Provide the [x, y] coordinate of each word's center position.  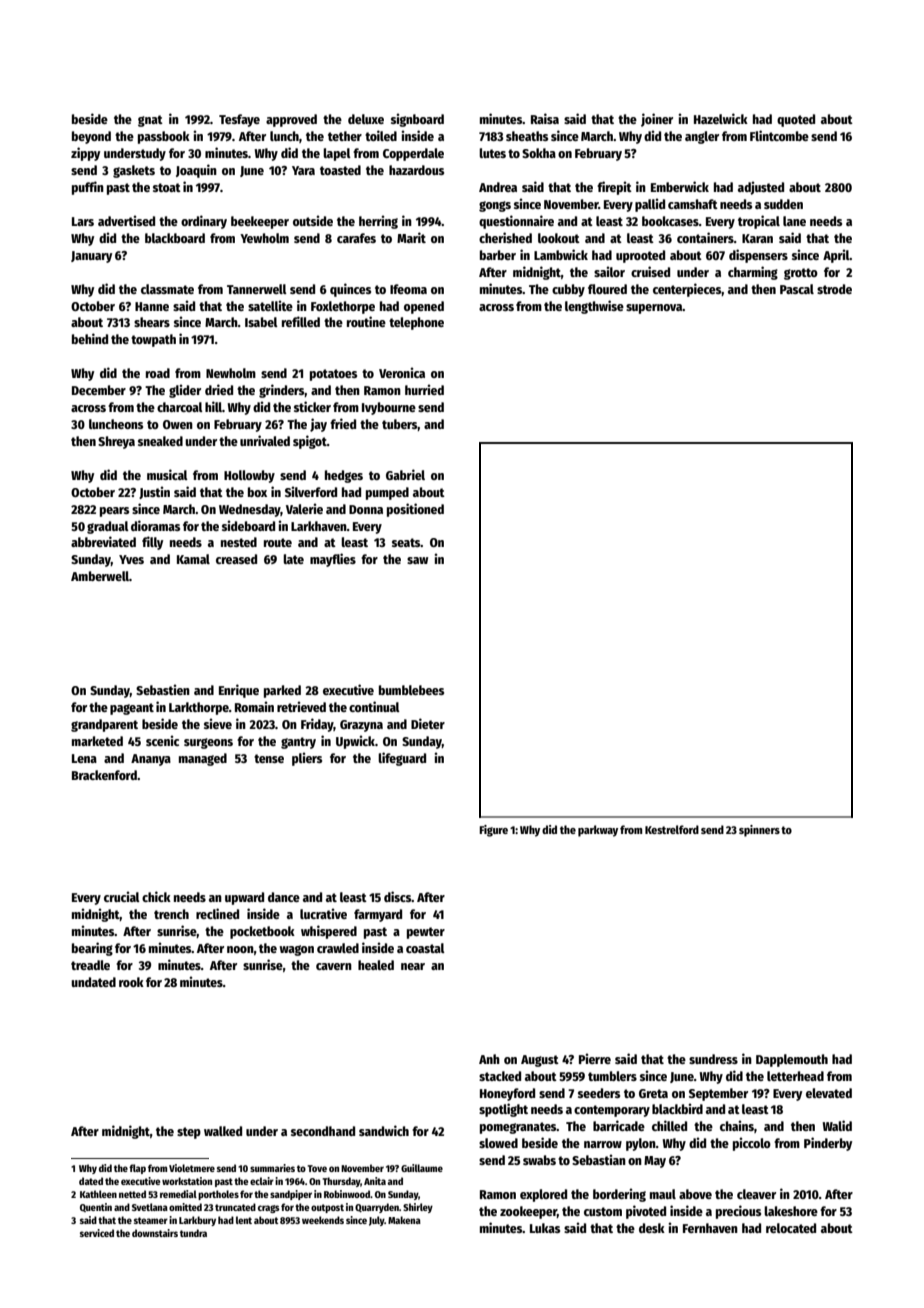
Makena [404, 1220]
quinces [350, 290]
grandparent [104, 725]
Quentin [96, 1207]
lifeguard [402, 759]
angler [702, 137]
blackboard [175, 238]
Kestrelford [672, 829]
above [695, 1194]
